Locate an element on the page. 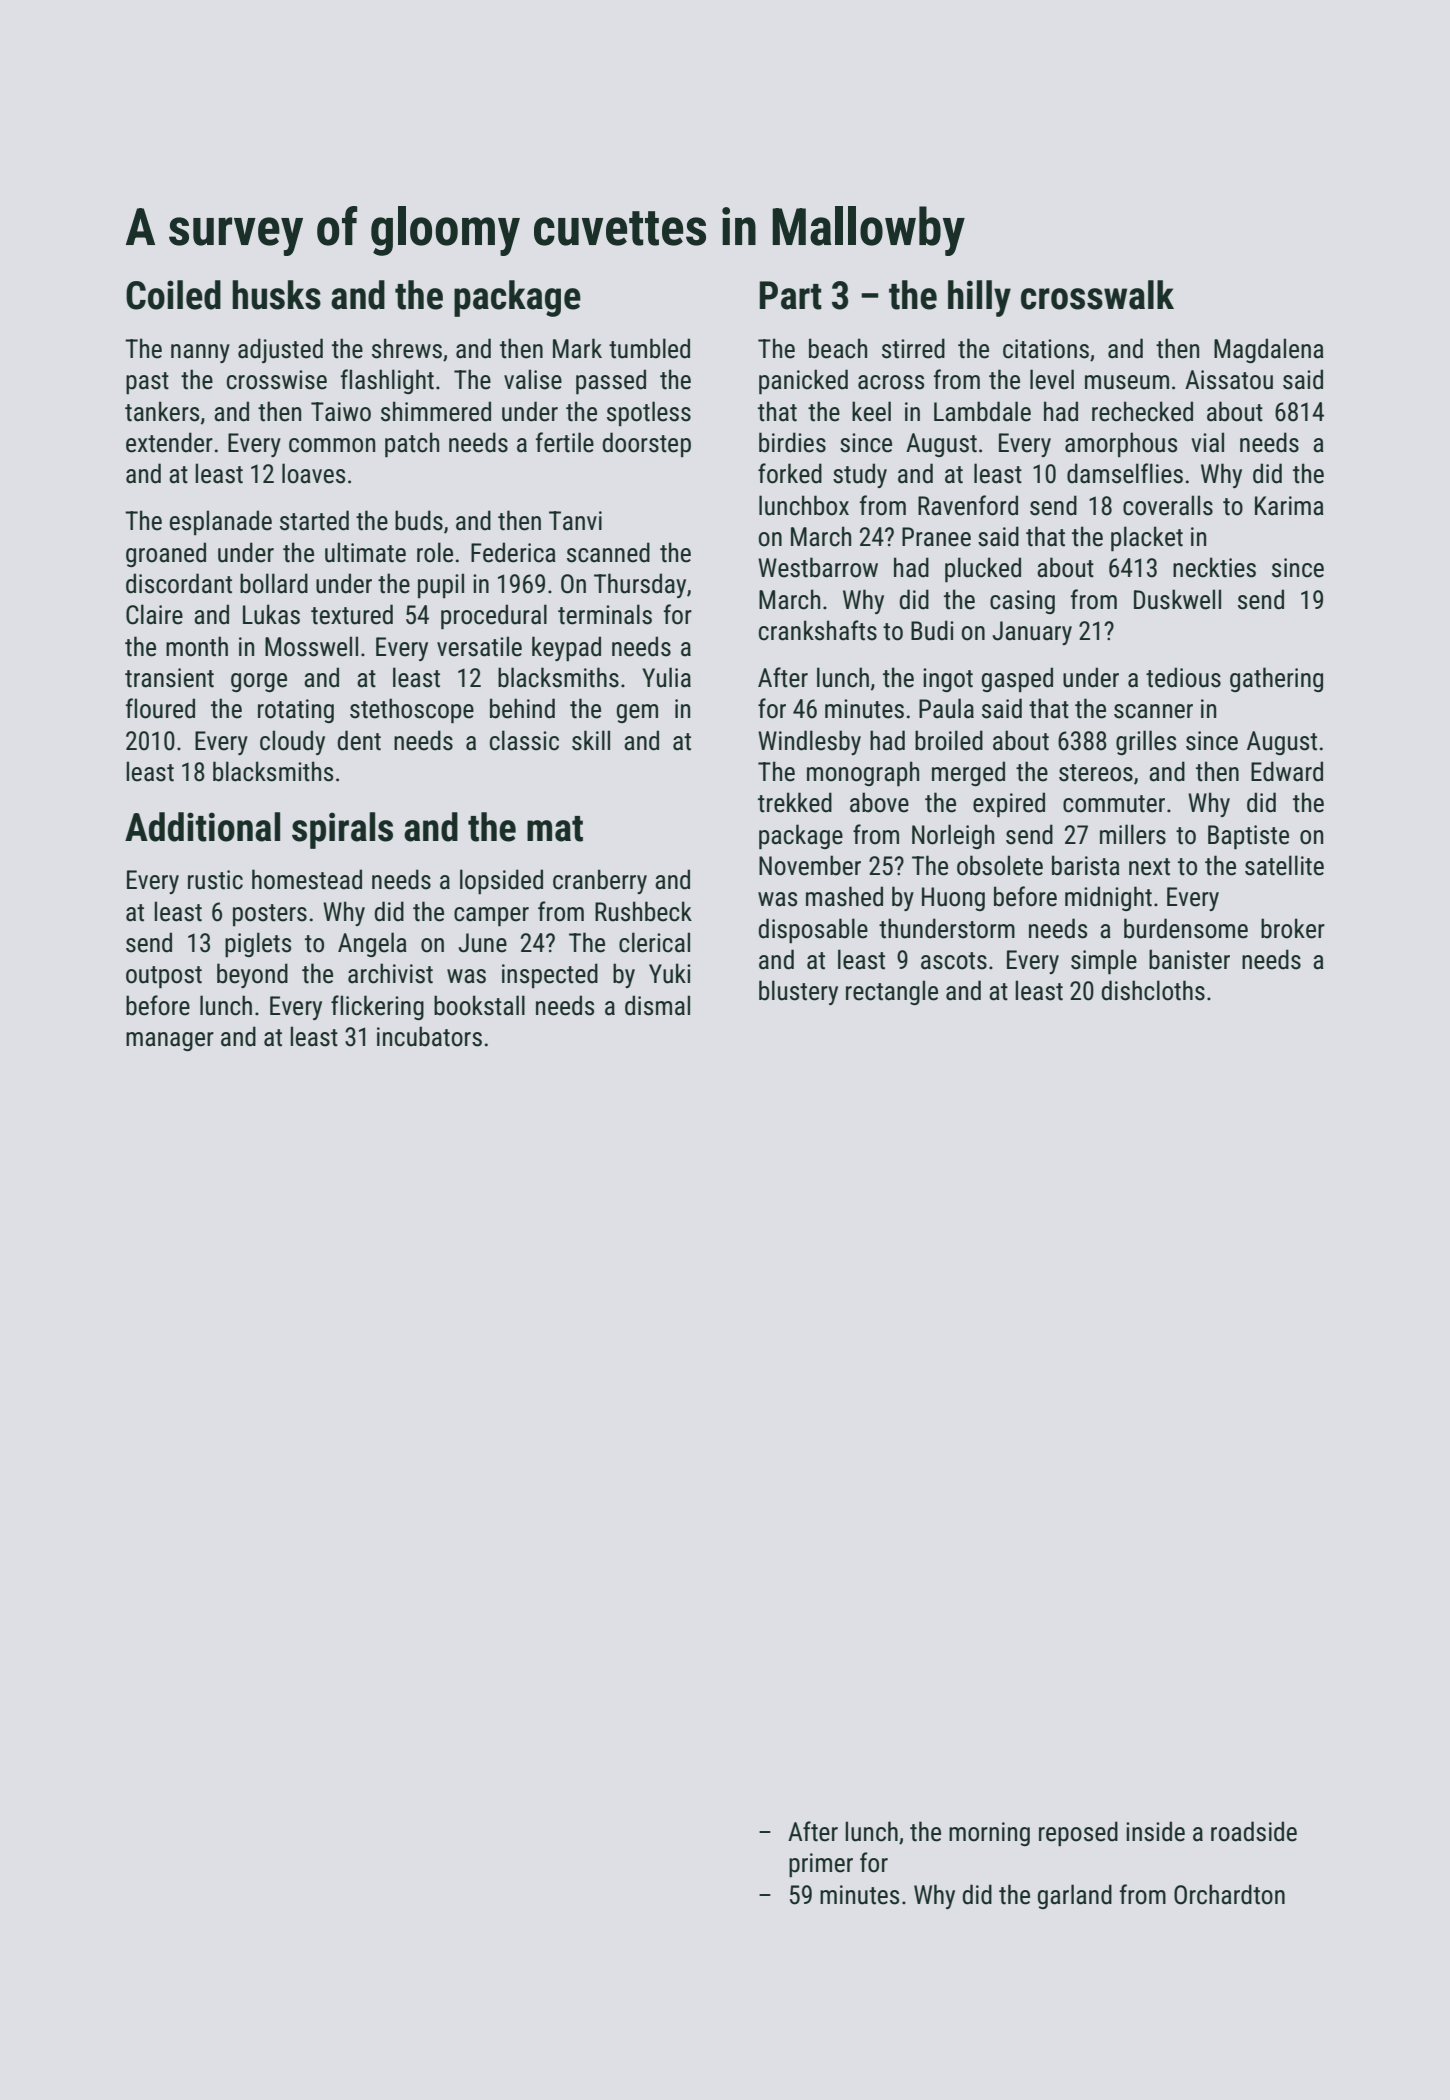 Image resolution: width=1450 pixels, height=2100 pixels. dismal is located at coordinates (657, 1005).
